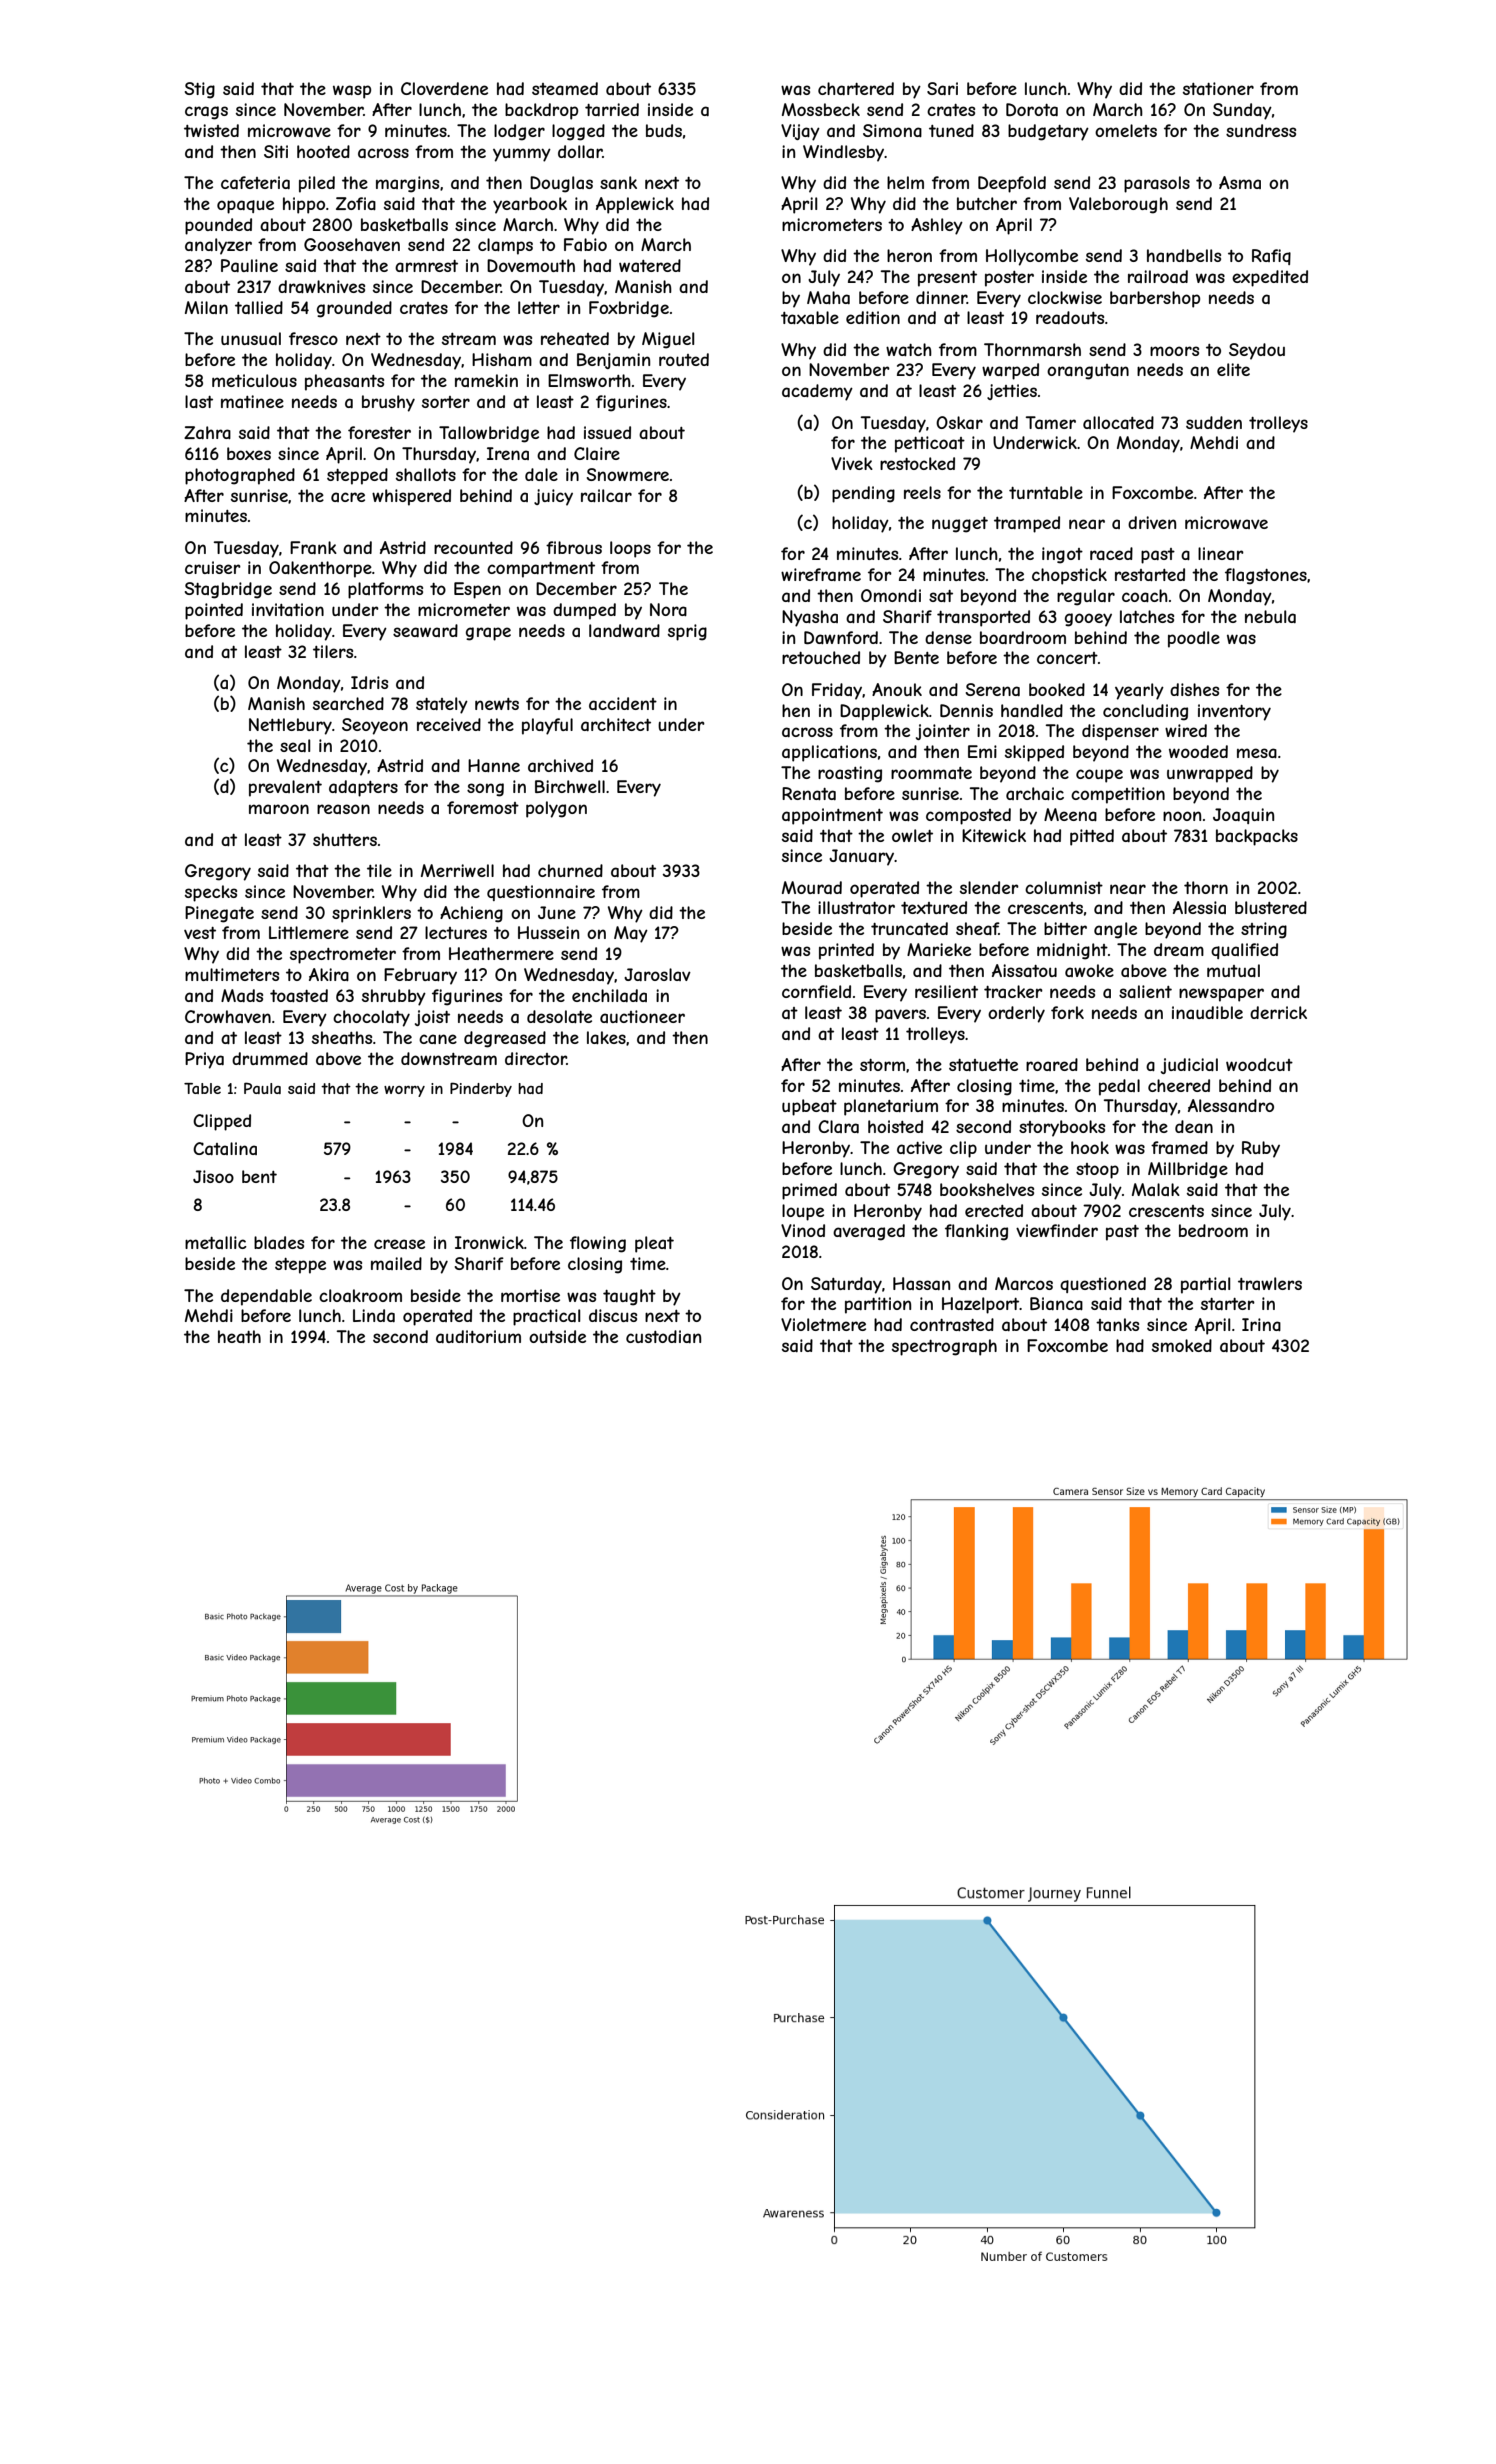 The image size is (1496, 2464). I want to click on landward, so click(624, 630).
